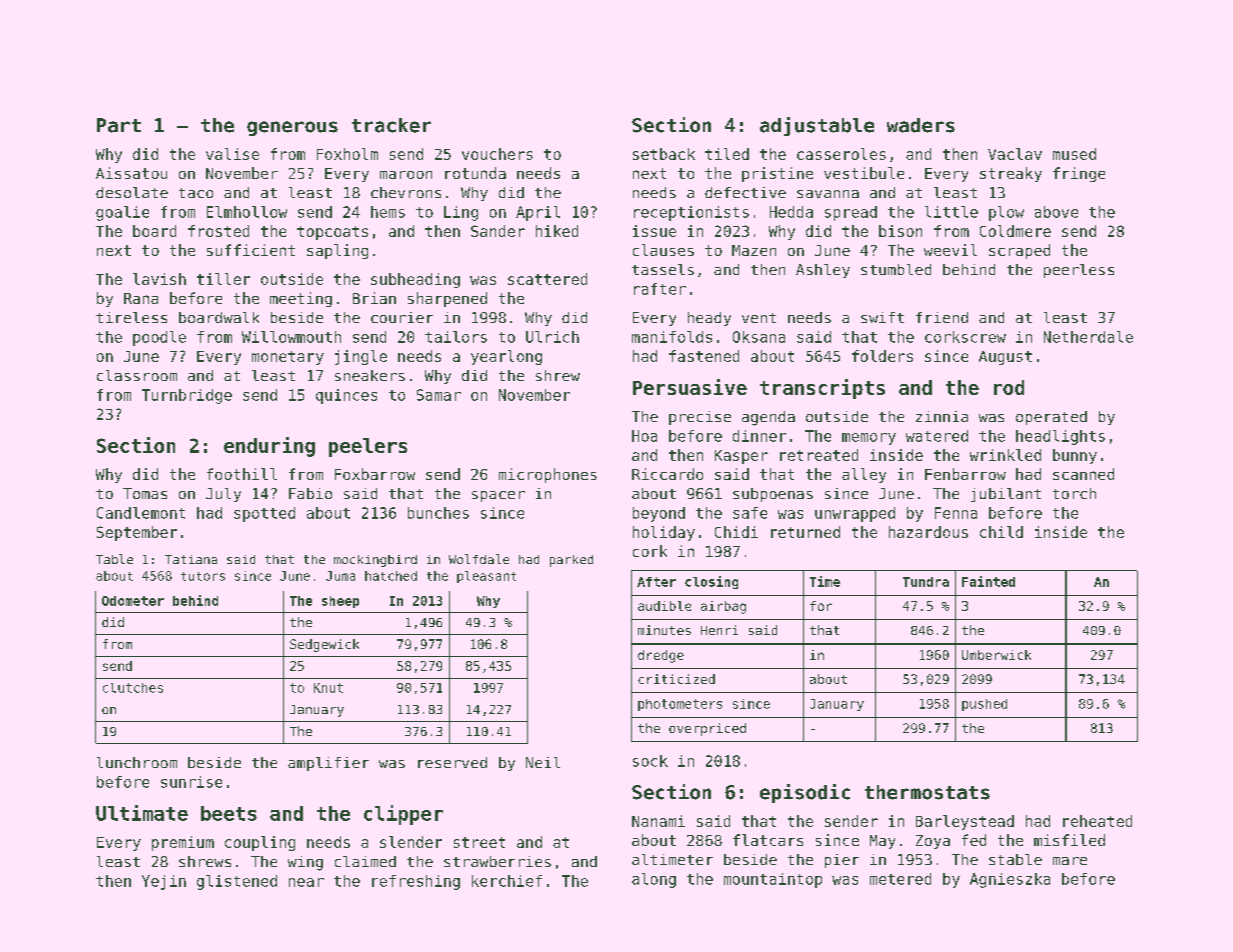 The width and height of the image is (1233, 952). Describe the element at coordinates (391, 125) in the image. I see `tracker` at that location.
